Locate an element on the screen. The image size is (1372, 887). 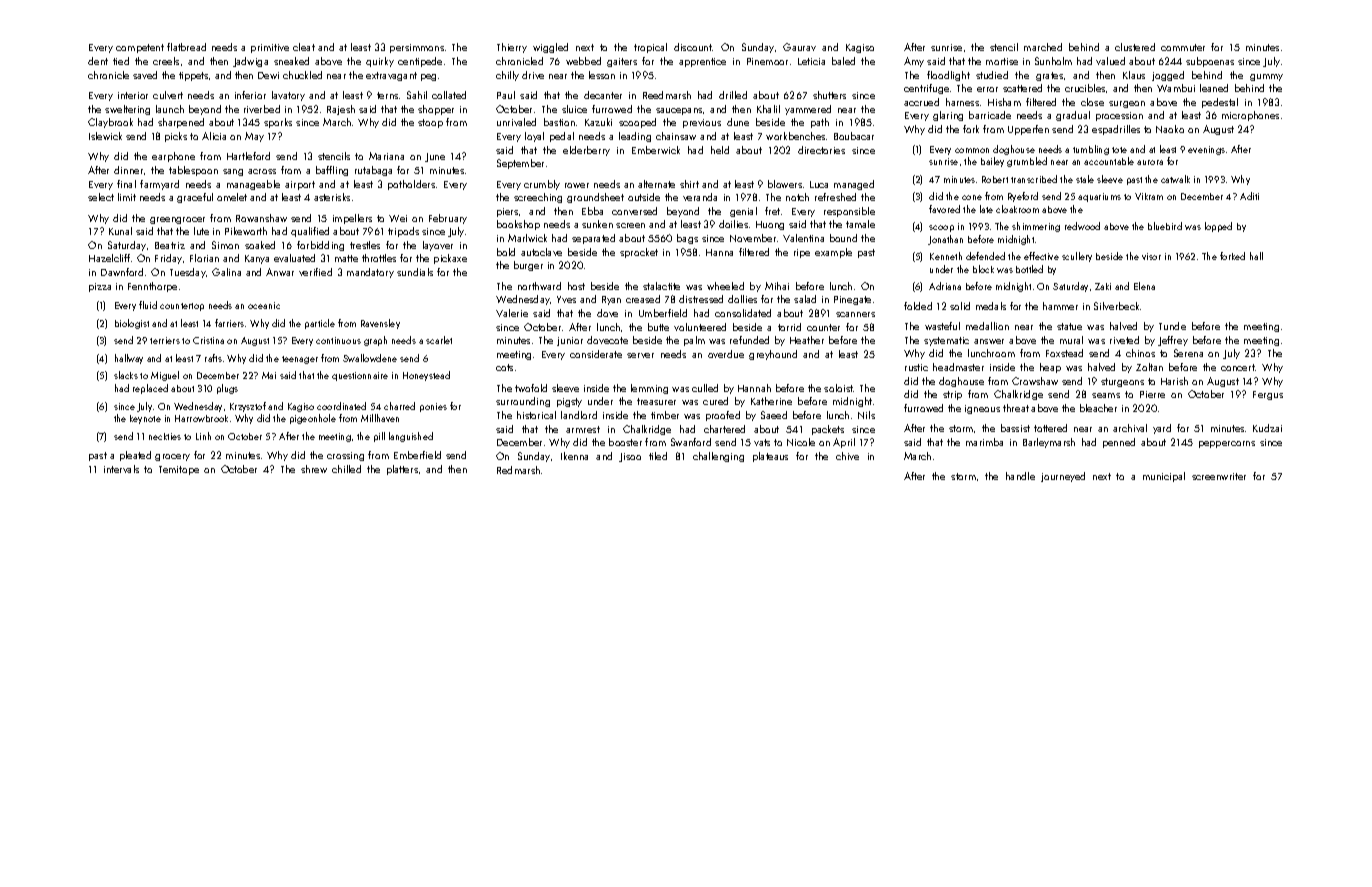
tied is located at coordinates (121, 61).
